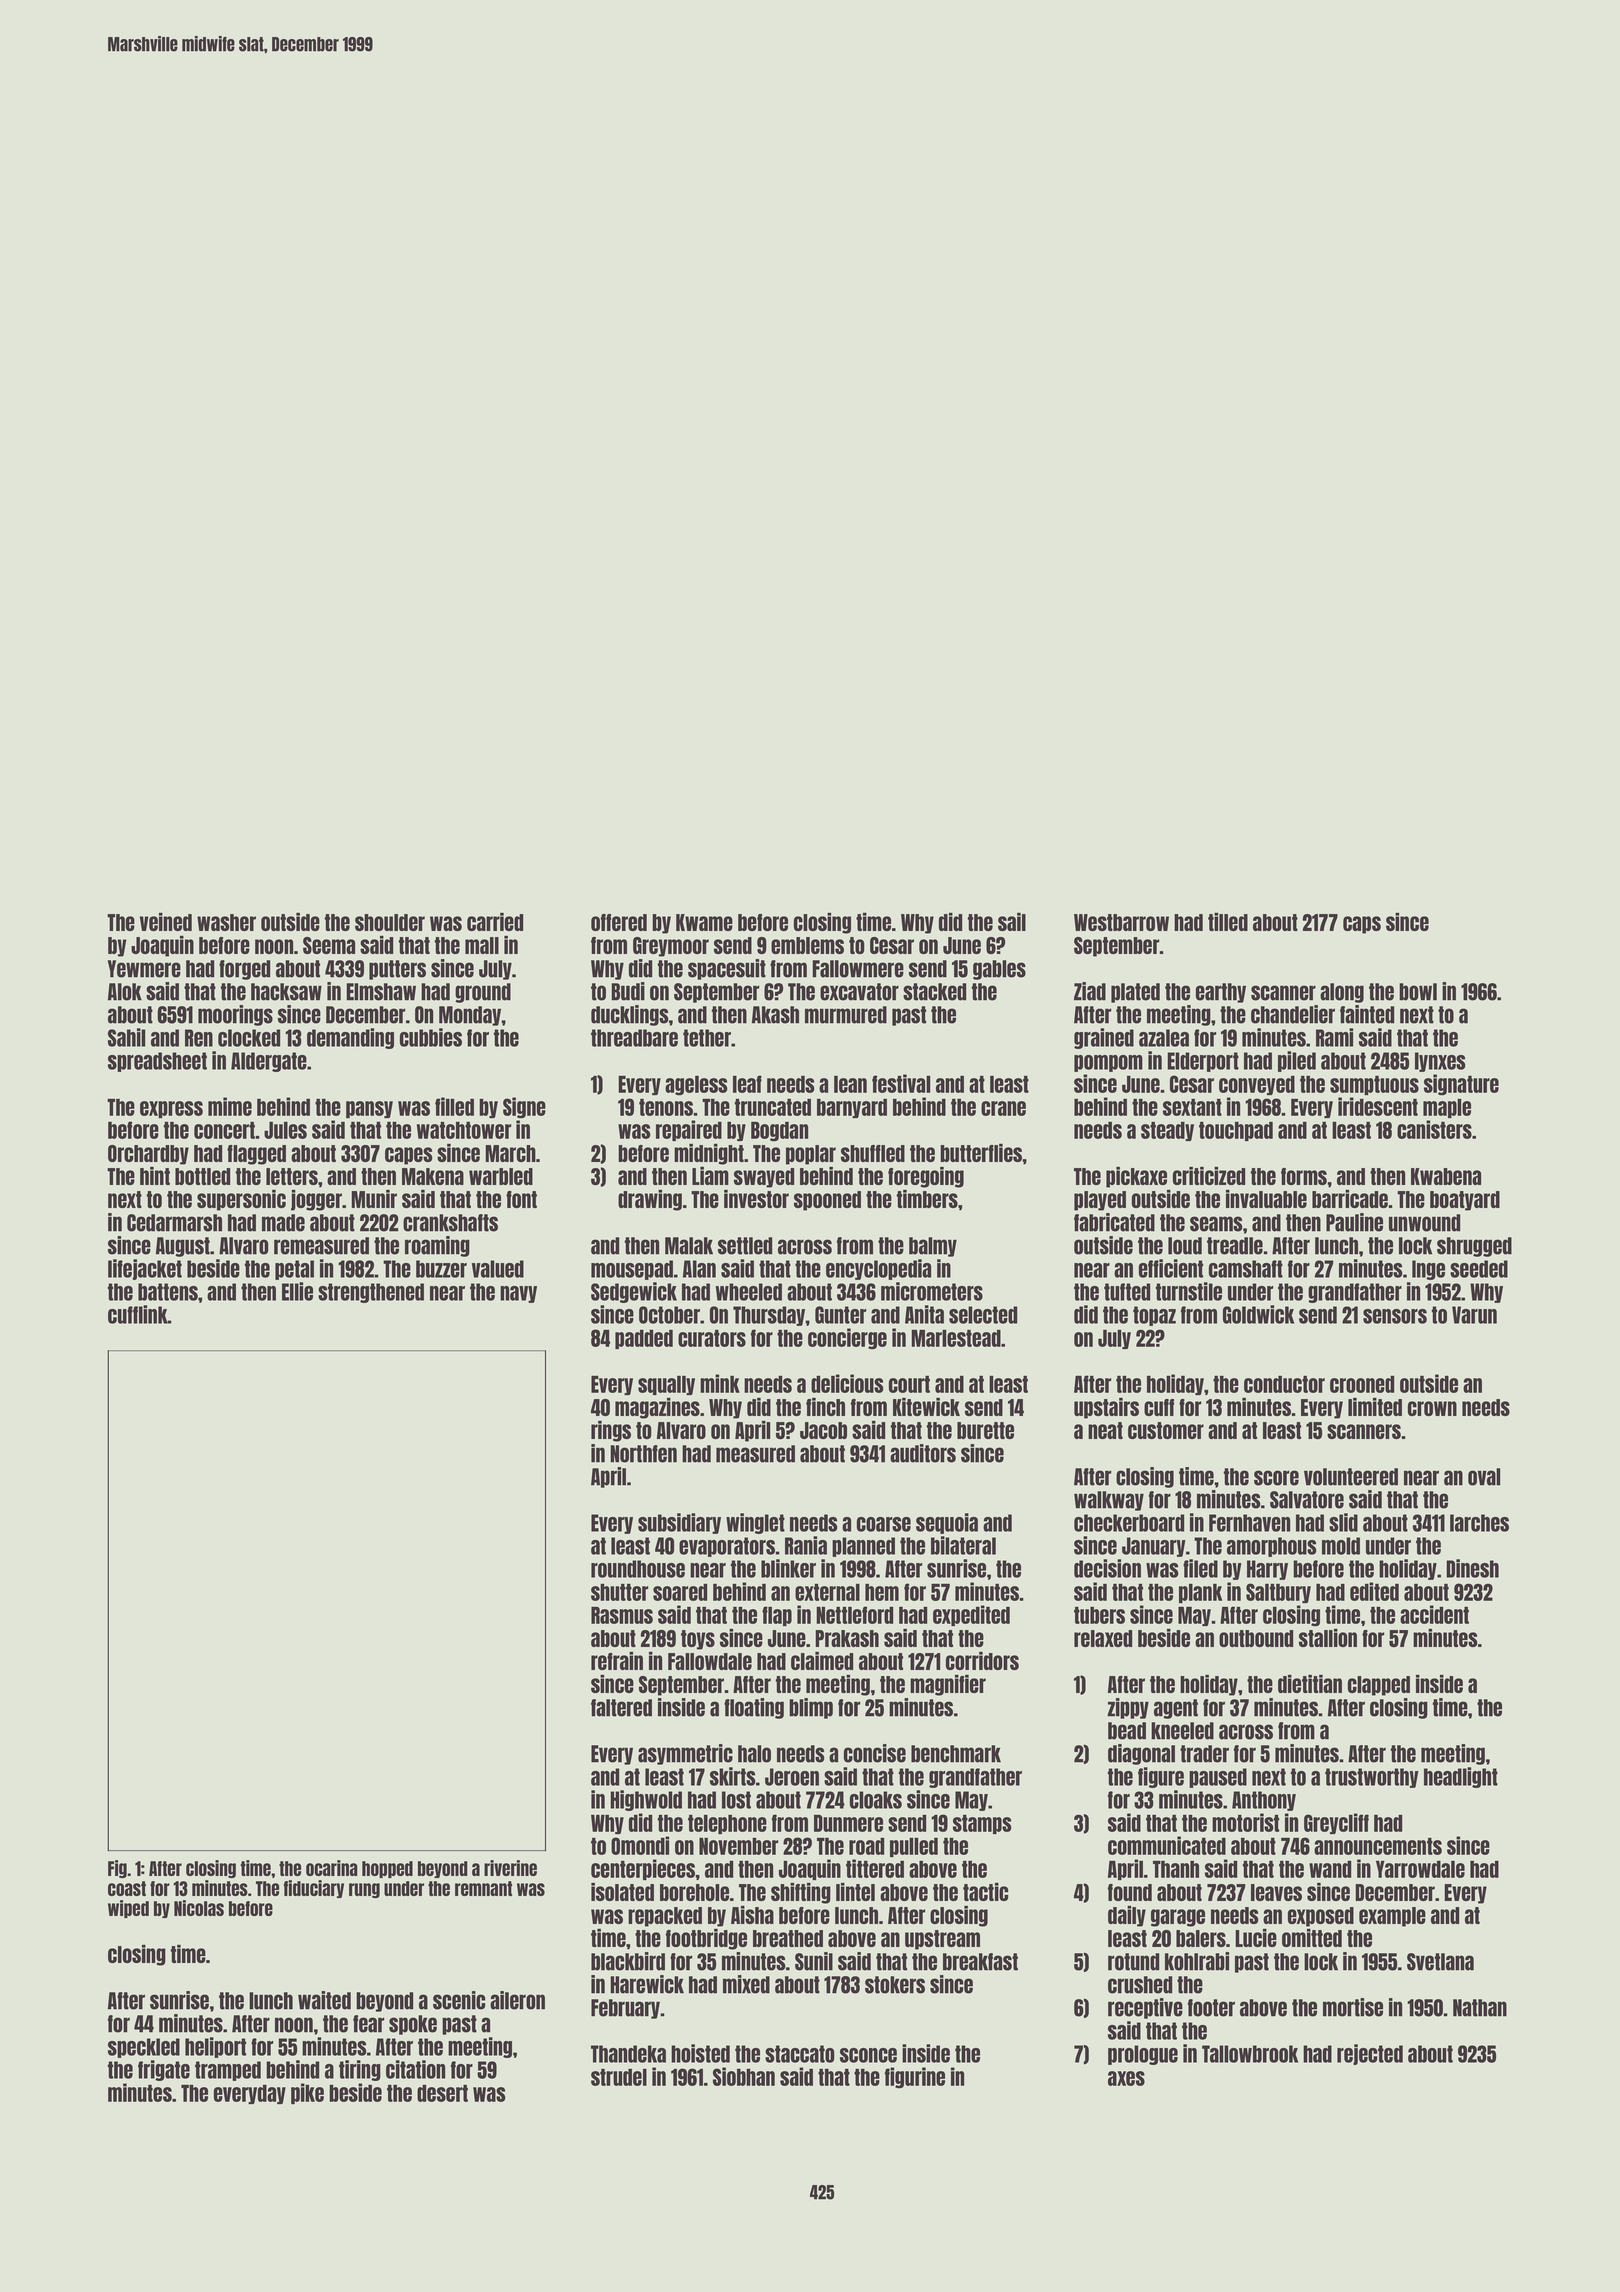 This screenshot has width=1620, height=2292. Describe the element at coordinates (1392, 1917) in the screenshot. I see `example` at that location.
